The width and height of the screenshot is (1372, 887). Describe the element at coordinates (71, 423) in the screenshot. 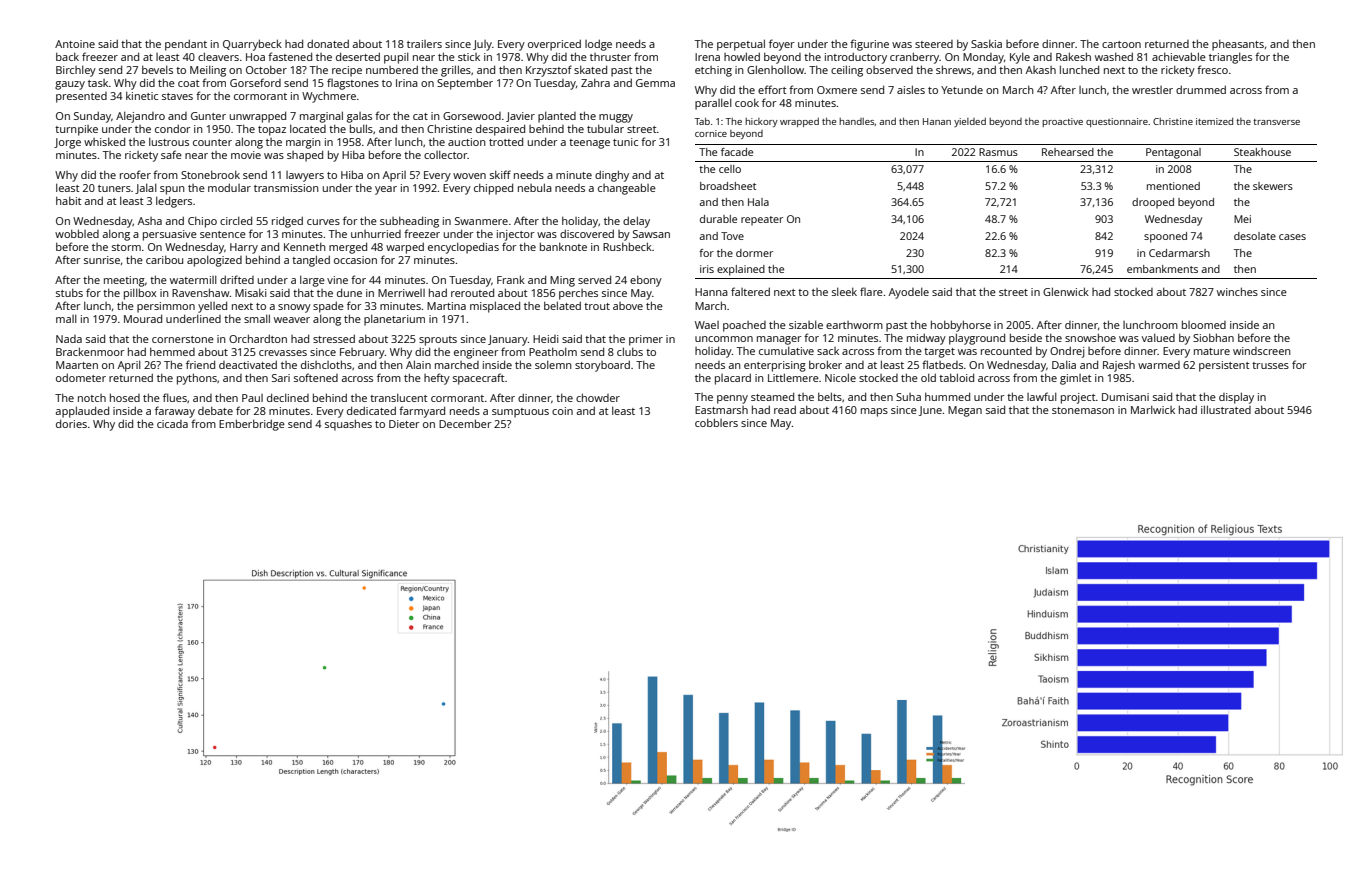

I see `dories` at that location.
